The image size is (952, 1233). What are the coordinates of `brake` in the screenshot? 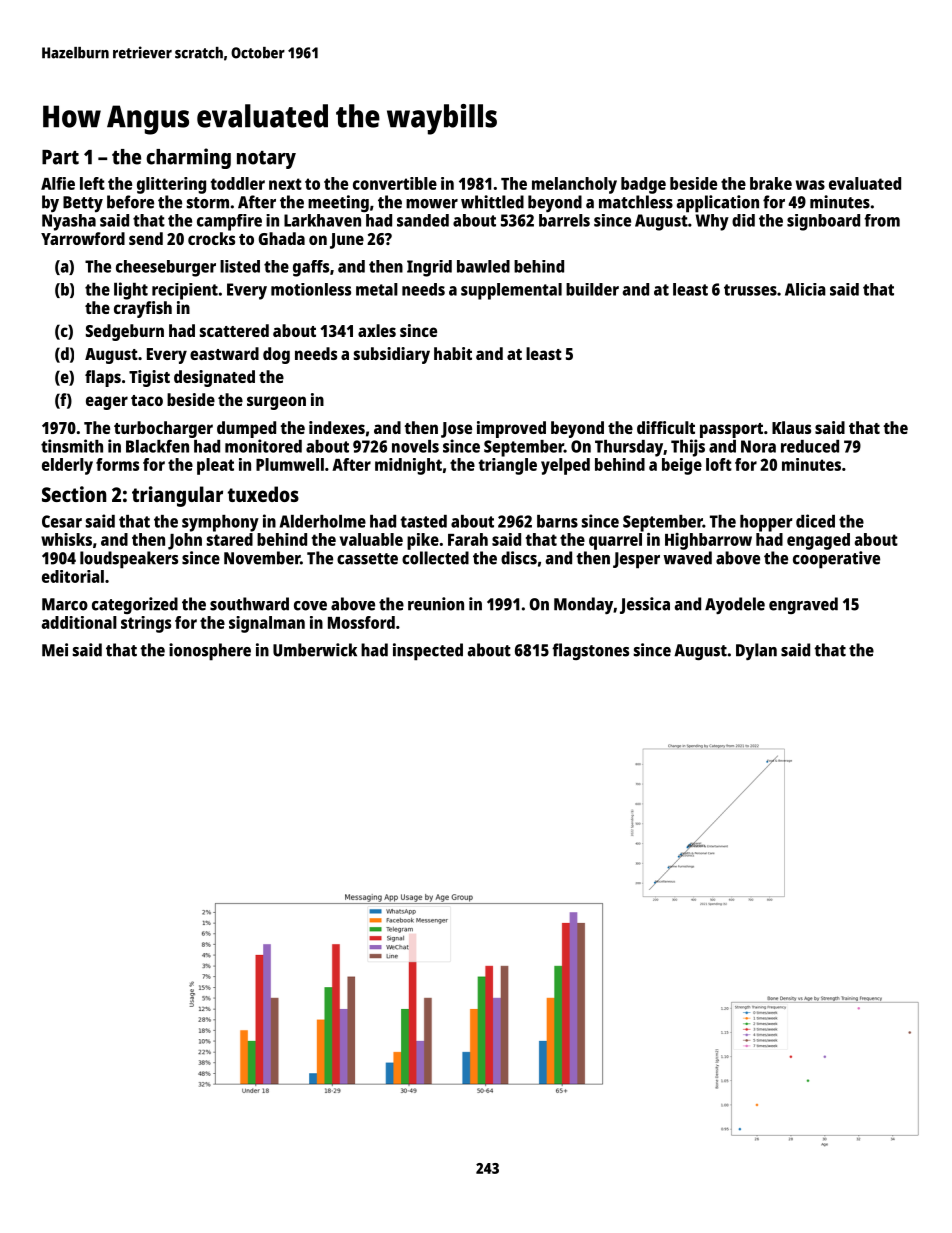 It's located at (771, 183).
